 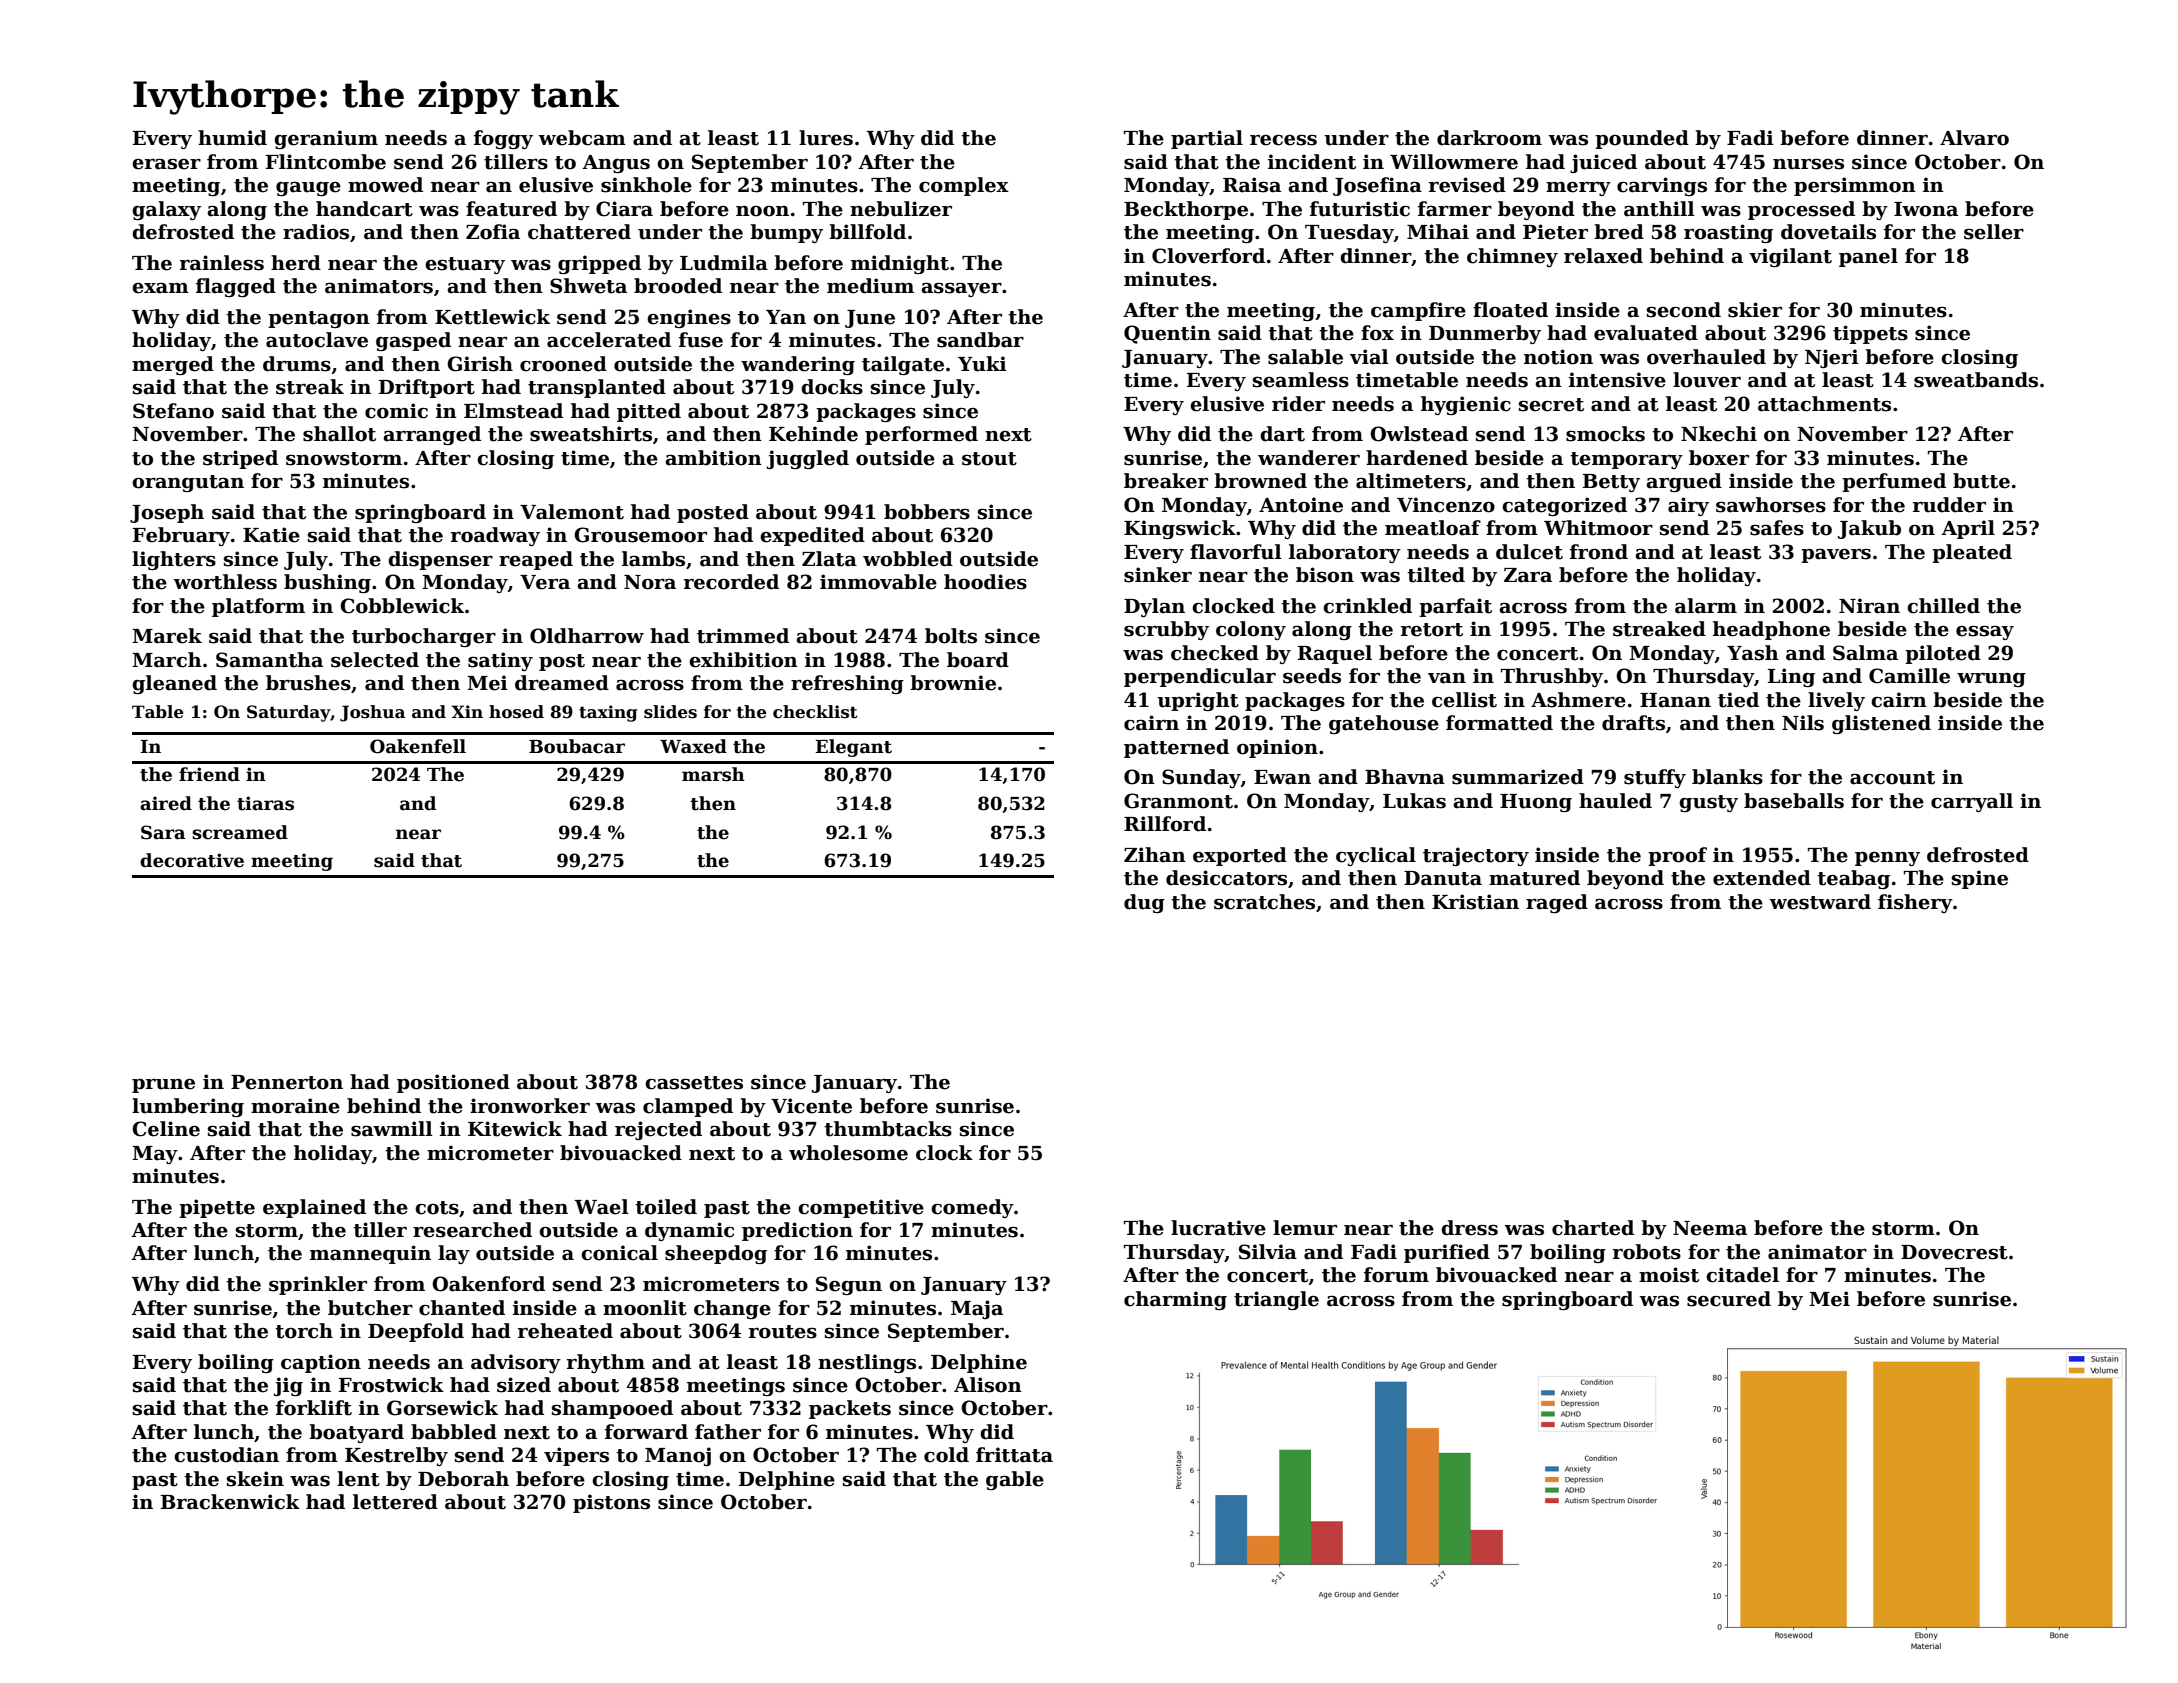 What do you see at coordinates (1207, 139) in the screenshot?
I see `partial` at bounding box center [1207, 139].
